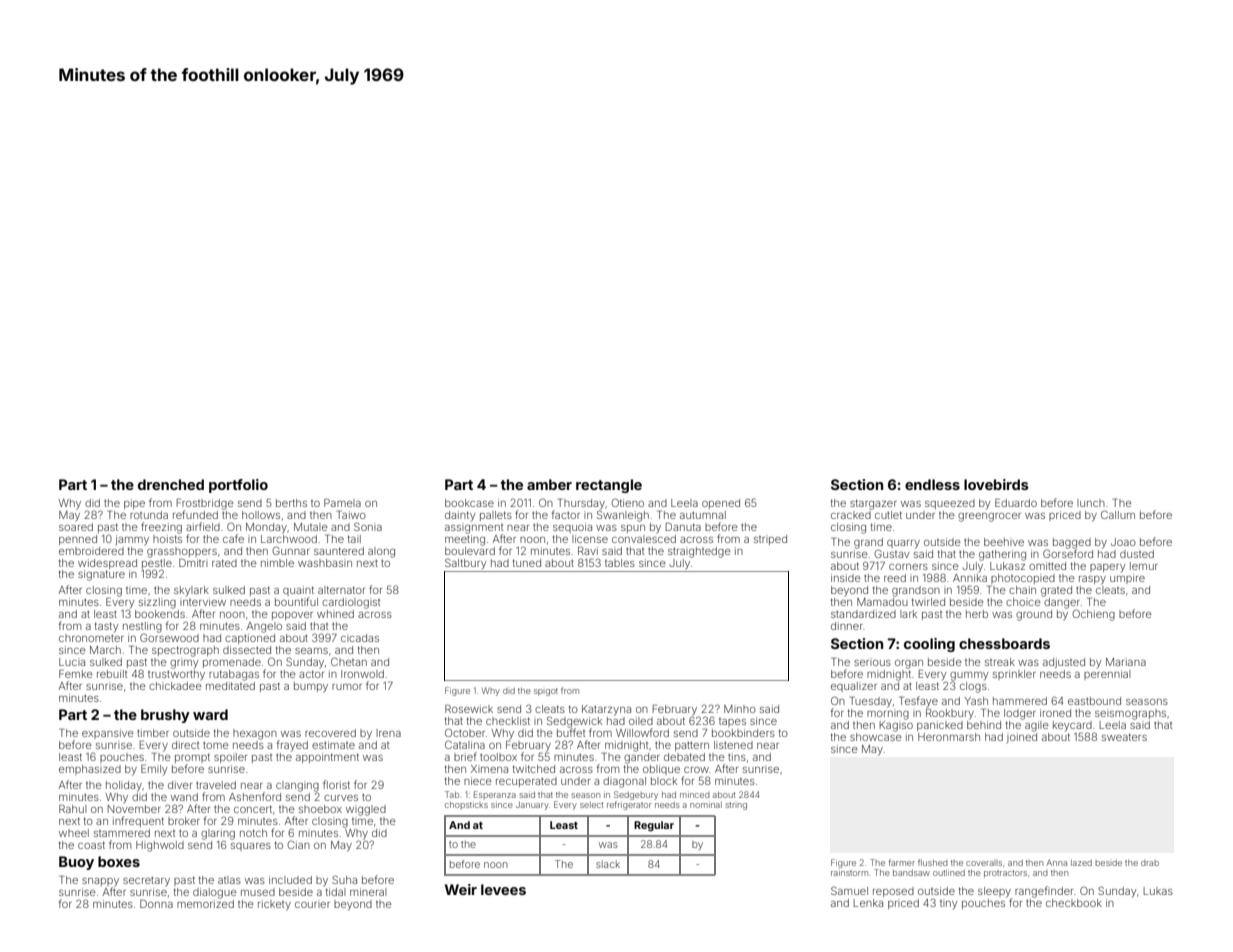 This screenshot has width=1233, height=952. Describe the element at coordinates (156, 903) in the screenshot. I see `Donna` at that location.
